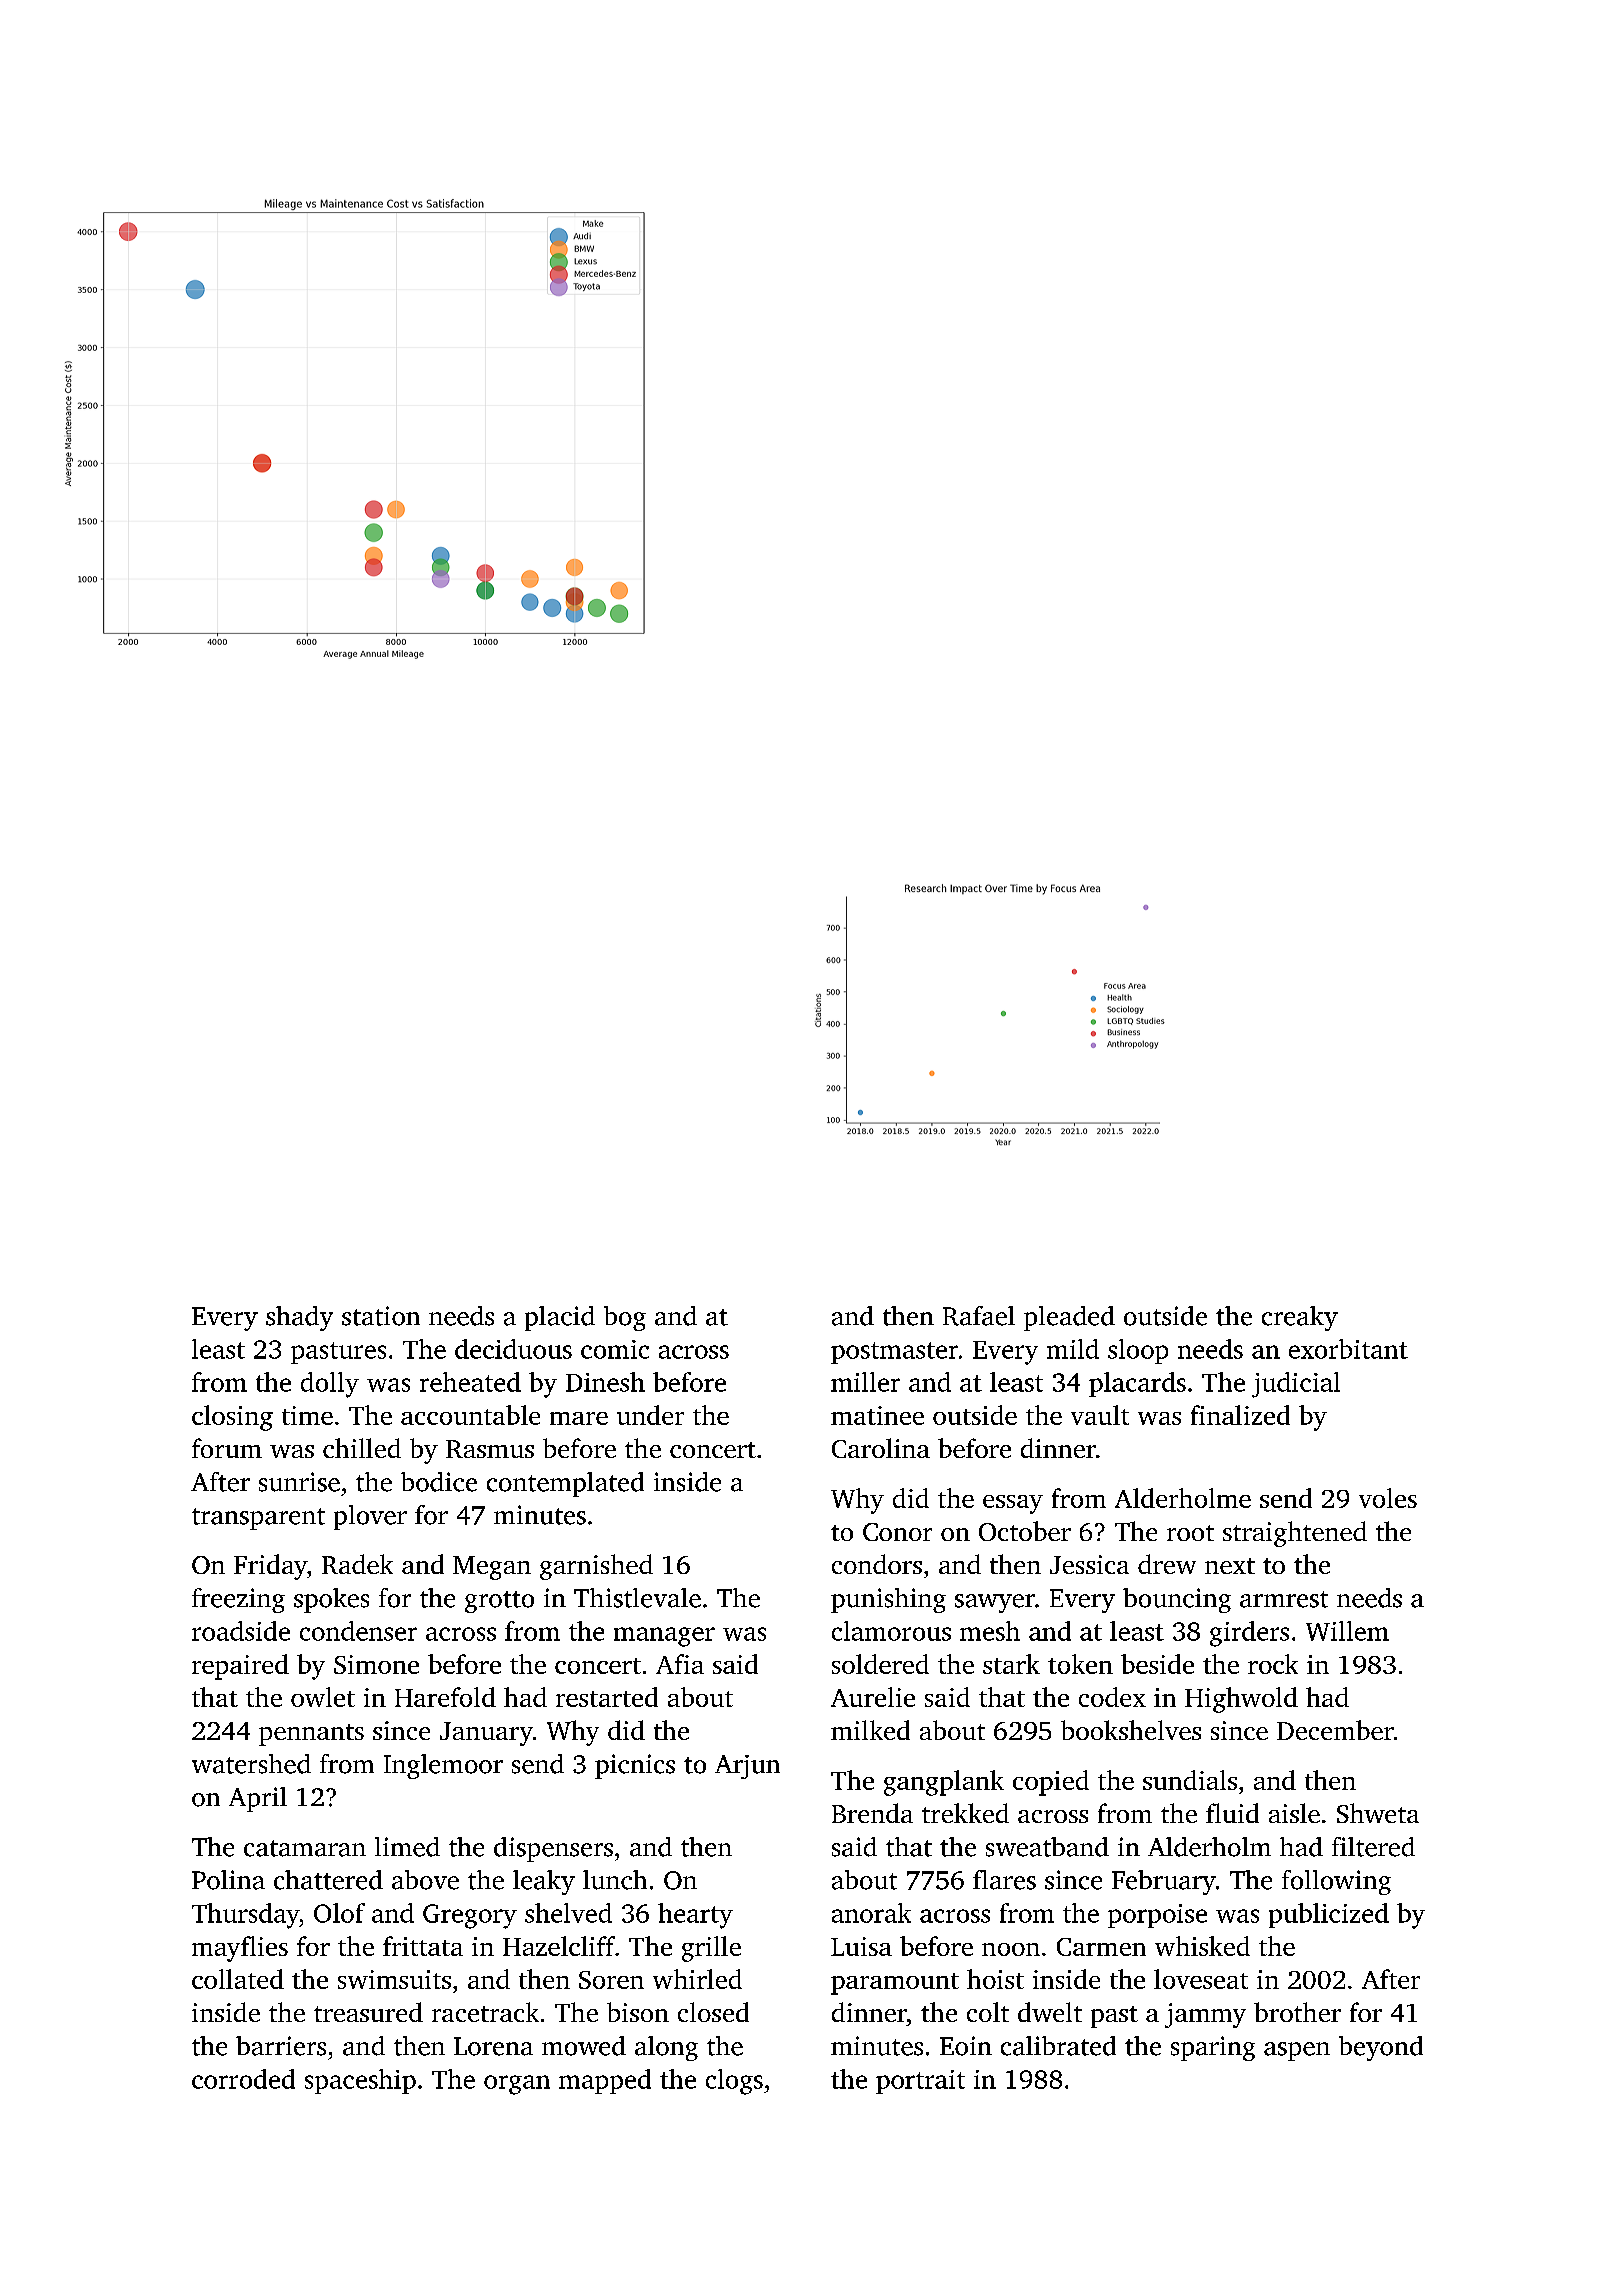  I want to click on Soren, so click(611, 1980).
